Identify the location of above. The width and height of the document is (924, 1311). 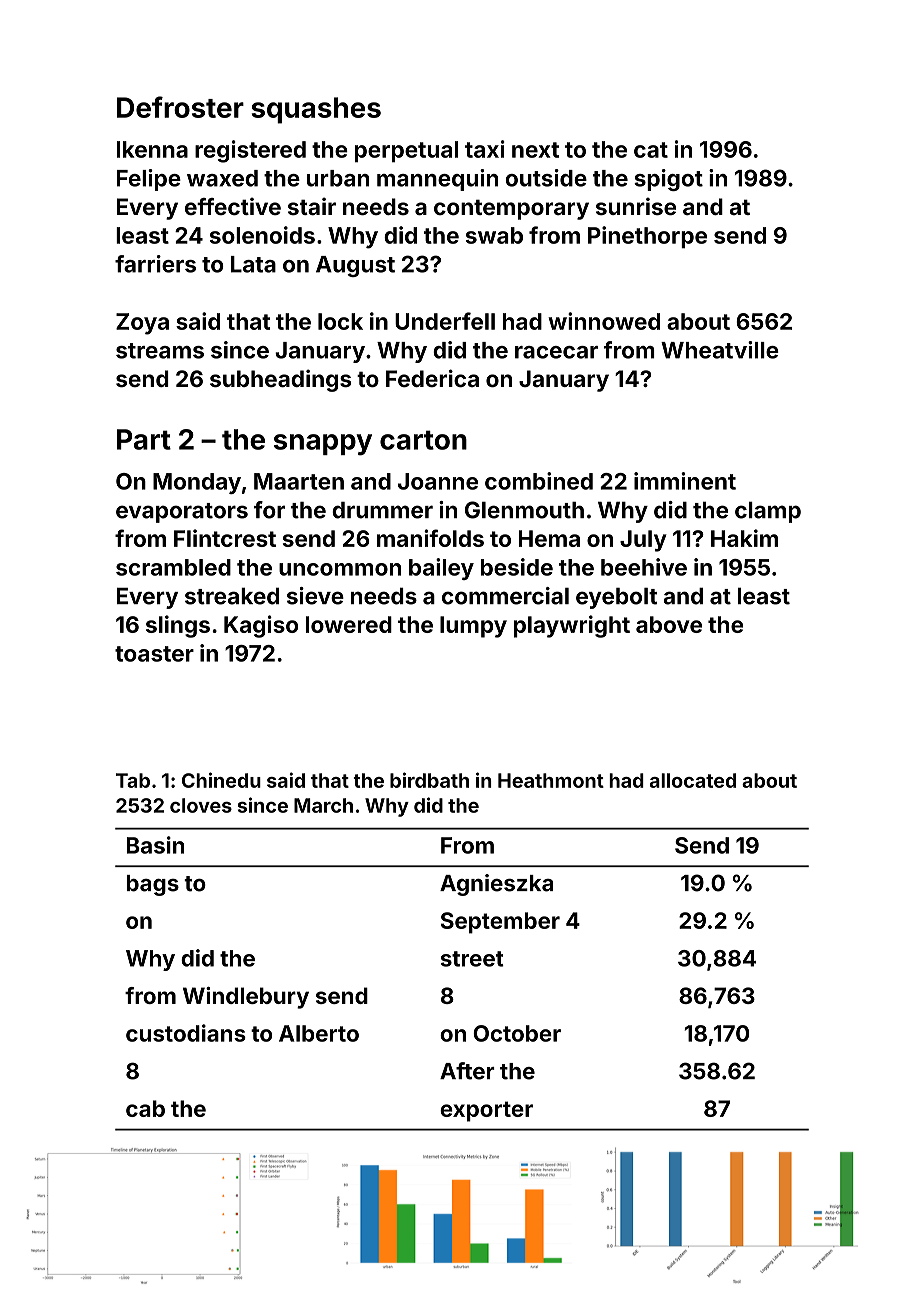
(669, 624).
